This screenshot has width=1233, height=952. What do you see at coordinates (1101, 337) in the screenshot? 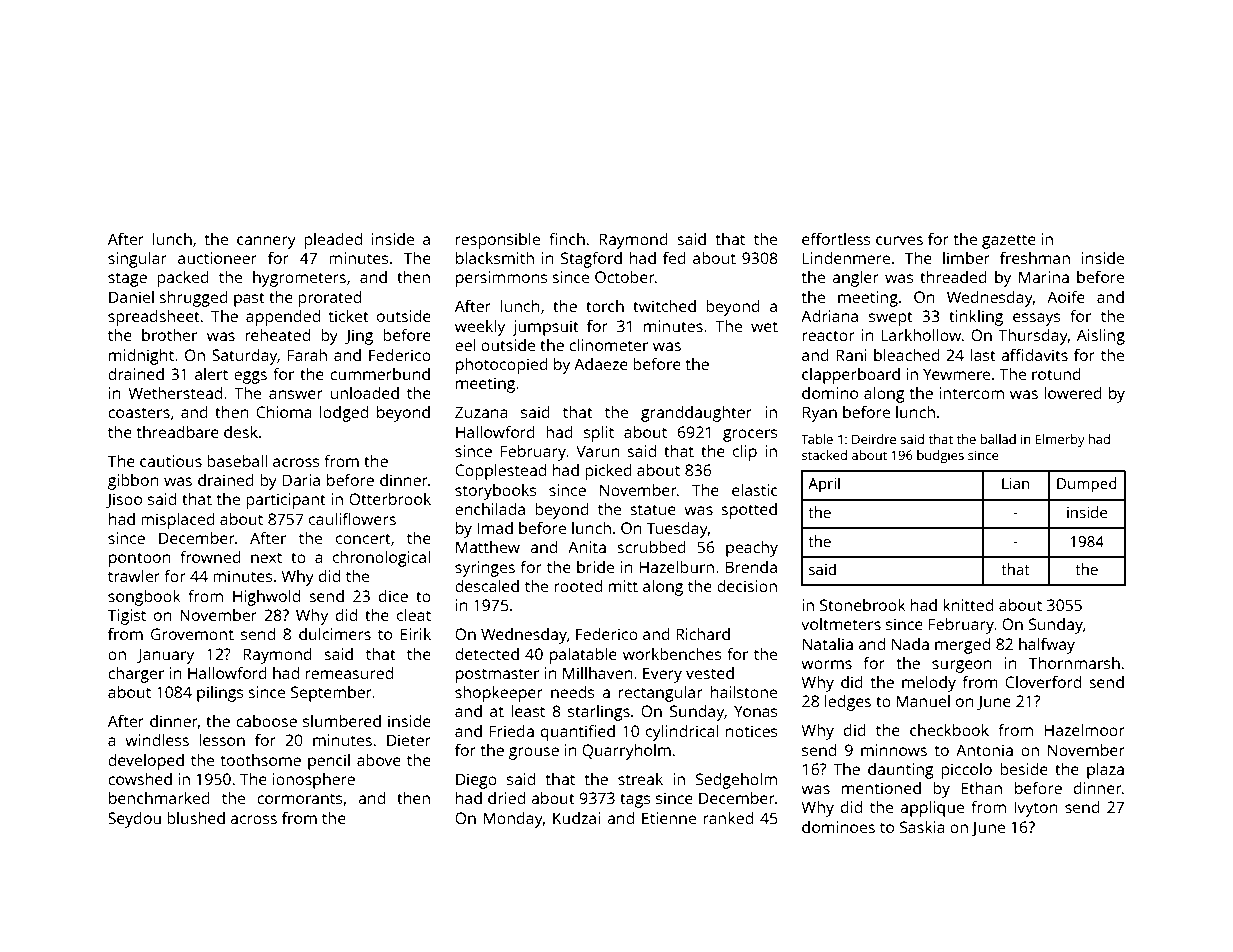
I see `Aisling` at bounding box center [1101, 337].
